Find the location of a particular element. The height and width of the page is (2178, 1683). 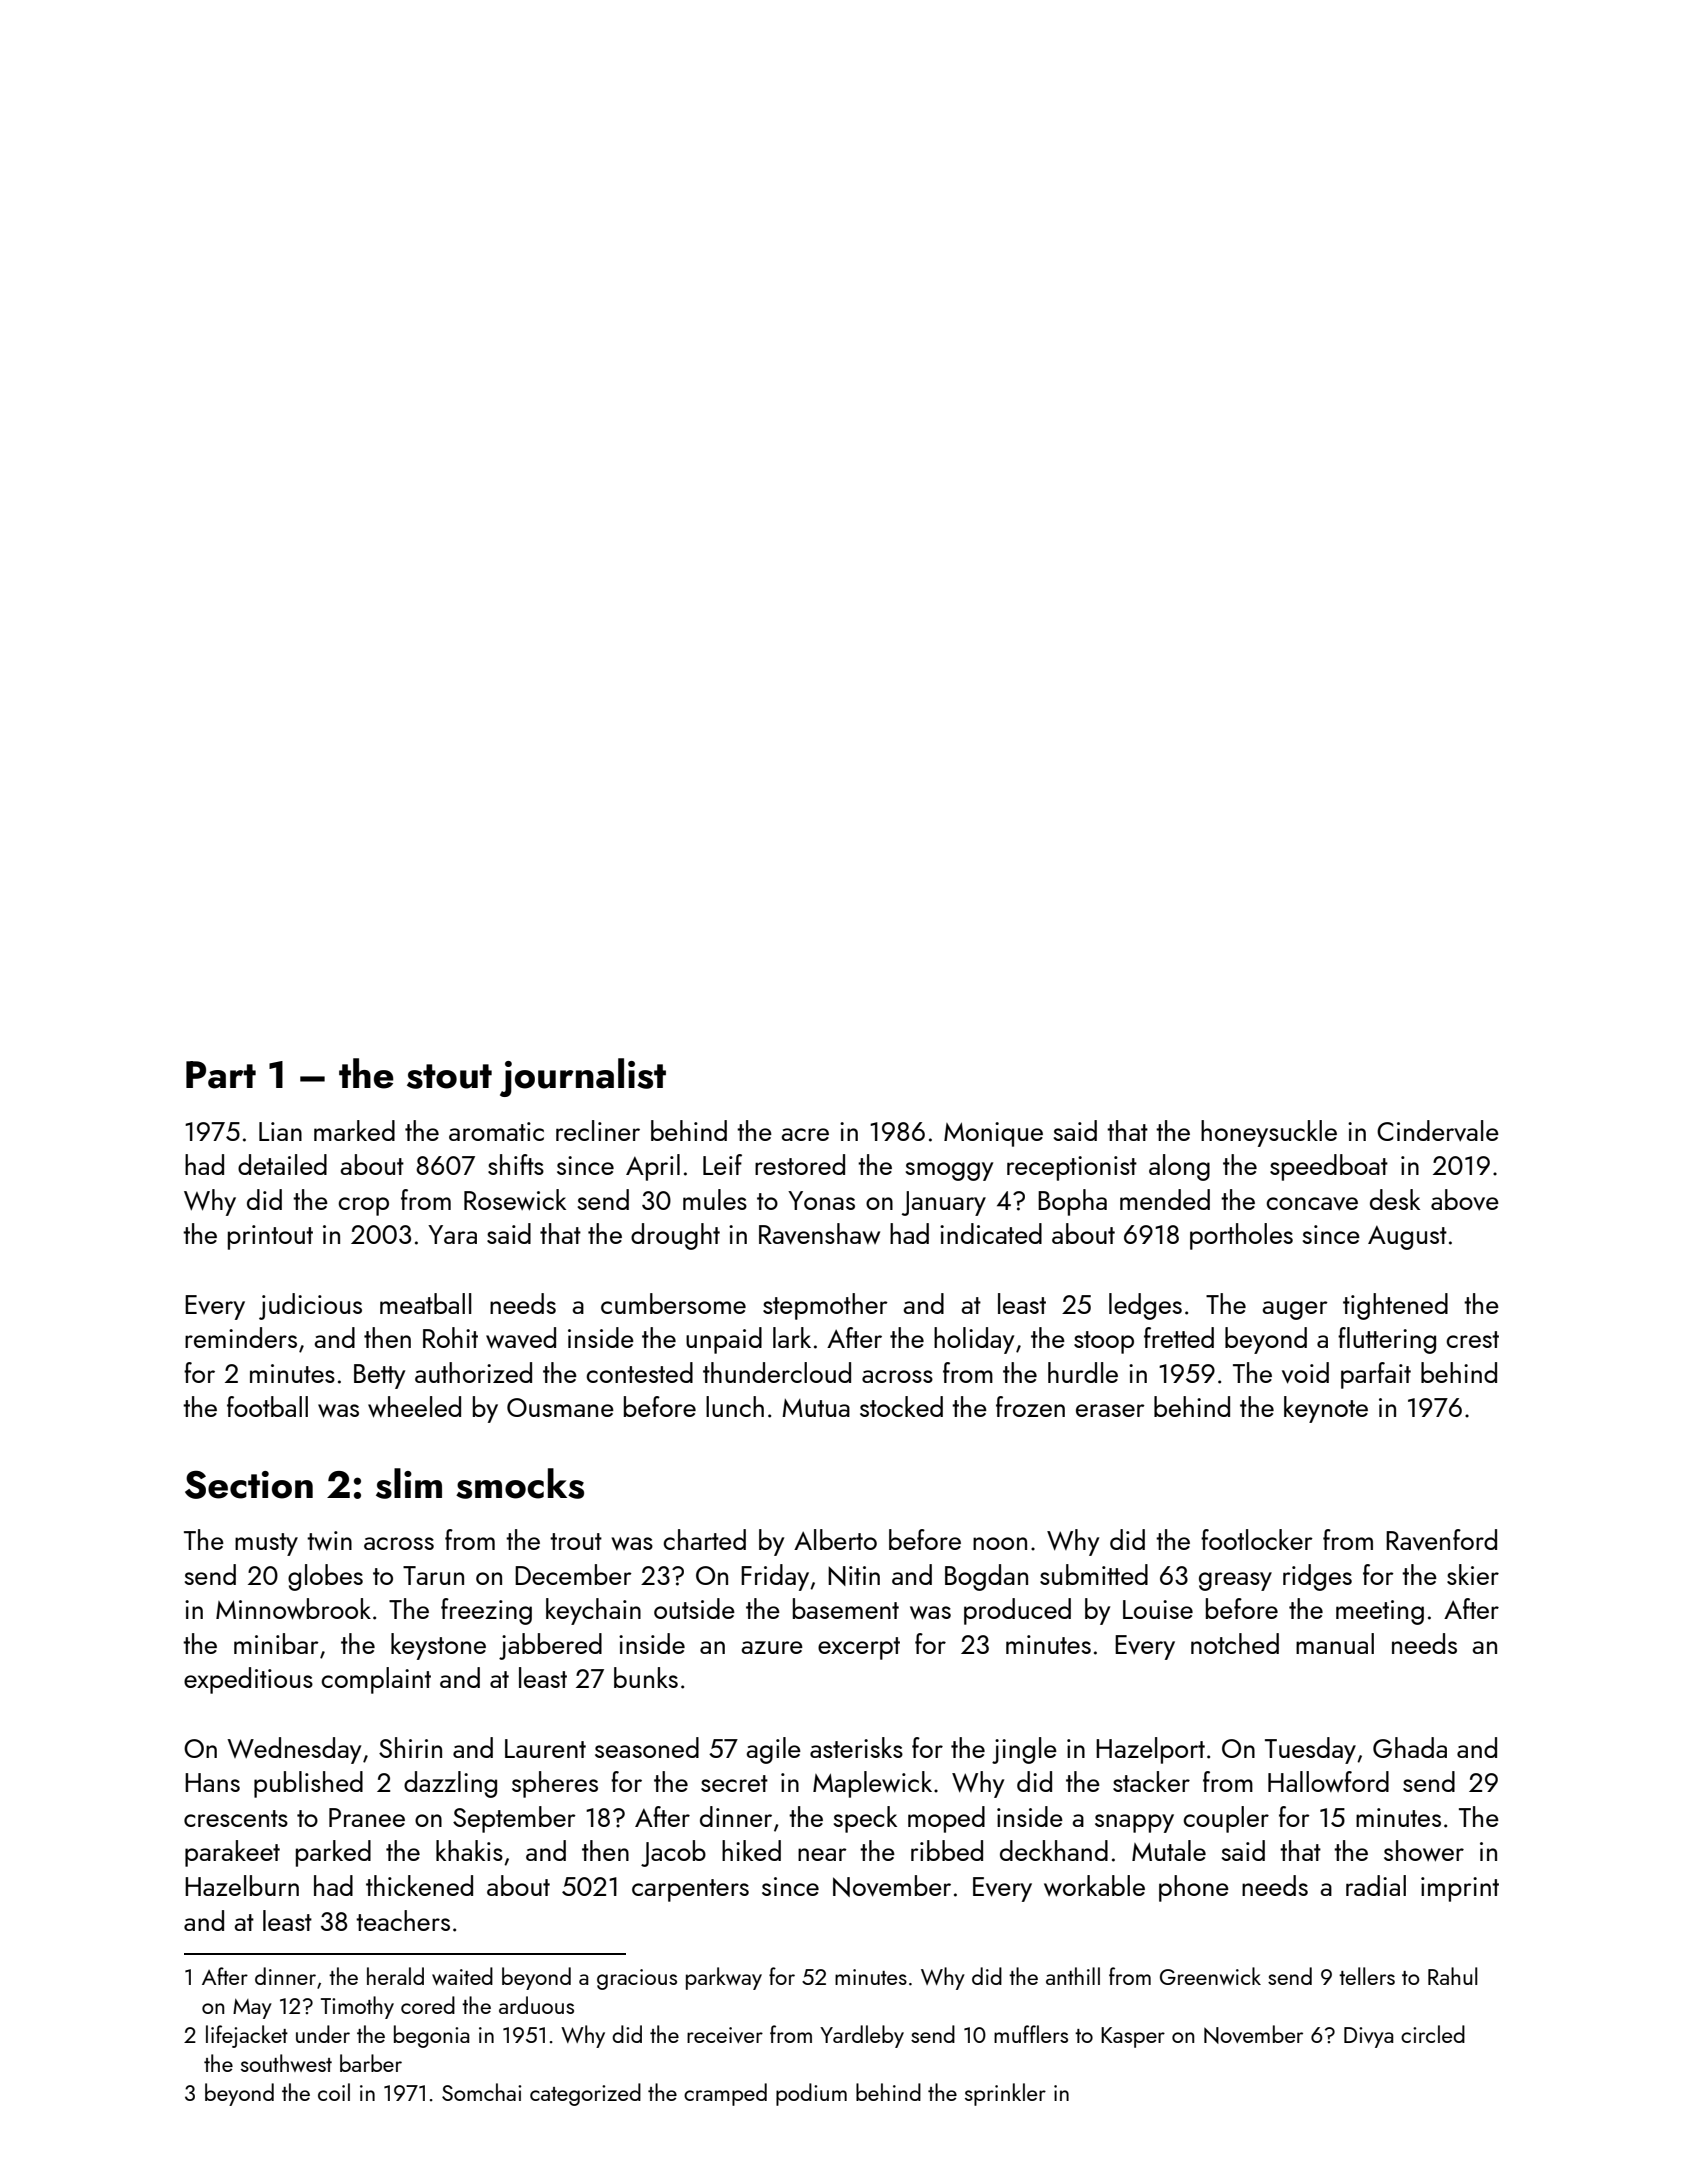

notched is located at coordinates (1235, 1643).
